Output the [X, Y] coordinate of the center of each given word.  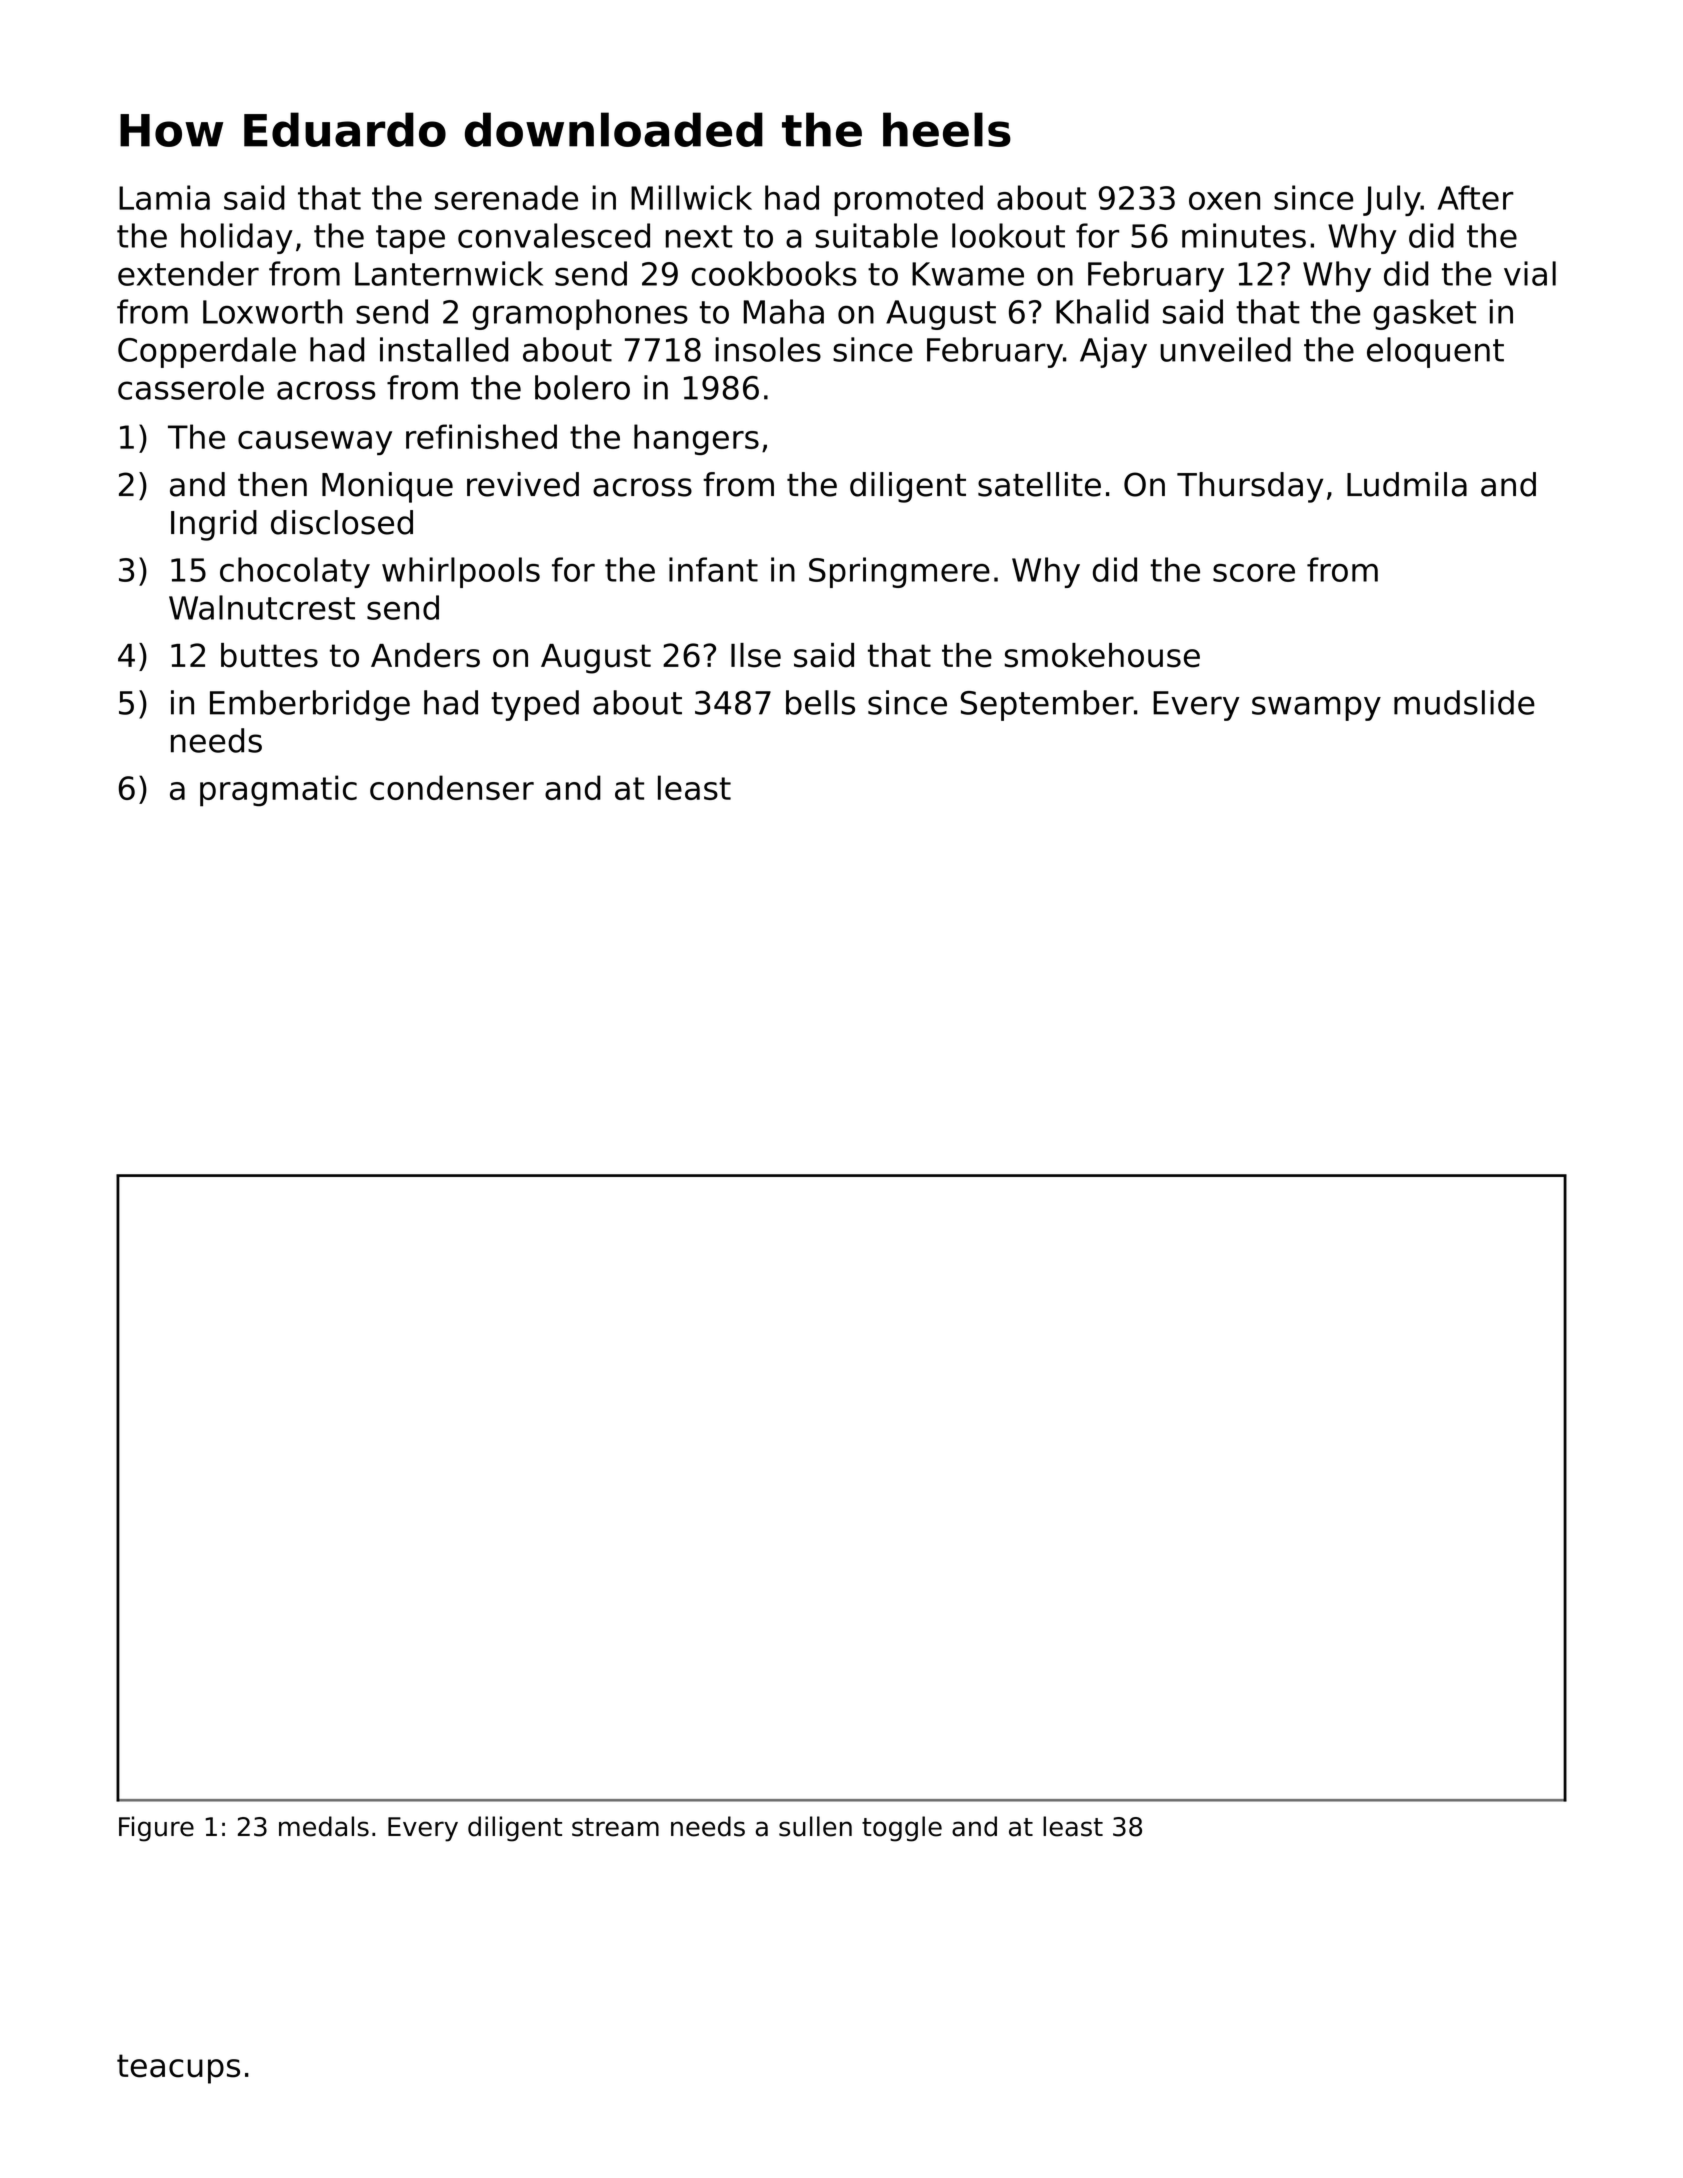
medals [324, 1826]
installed [444, 349]
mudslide [1464, 702]
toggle [902, 1829]
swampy [1316, 708]
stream [615, 1827]
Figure [156, 1829]
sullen [815, 1826]
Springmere [899, 572]
